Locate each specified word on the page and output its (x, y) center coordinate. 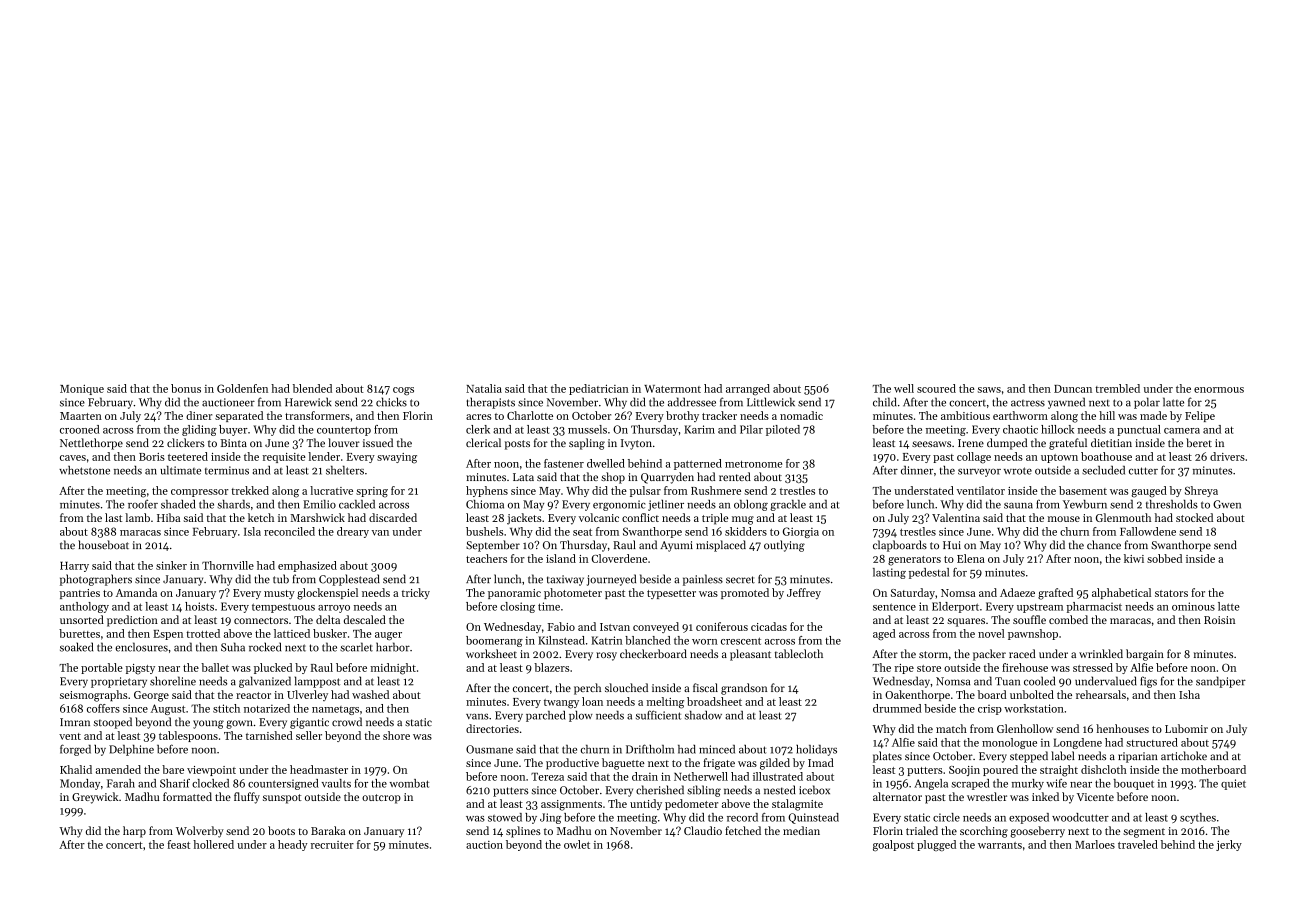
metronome (753, 464)
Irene (971, 443)
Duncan (1073, 389)
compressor (200, 493)
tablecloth (799, 653)
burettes (79, 633)
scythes (1198, 818)
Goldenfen (242, 388)
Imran (75, 722)
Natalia (484, 388)
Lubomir (1186, 728)
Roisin (1219, 620)
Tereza (547, 777)
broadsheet (714, 701)
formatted (187, 796)
